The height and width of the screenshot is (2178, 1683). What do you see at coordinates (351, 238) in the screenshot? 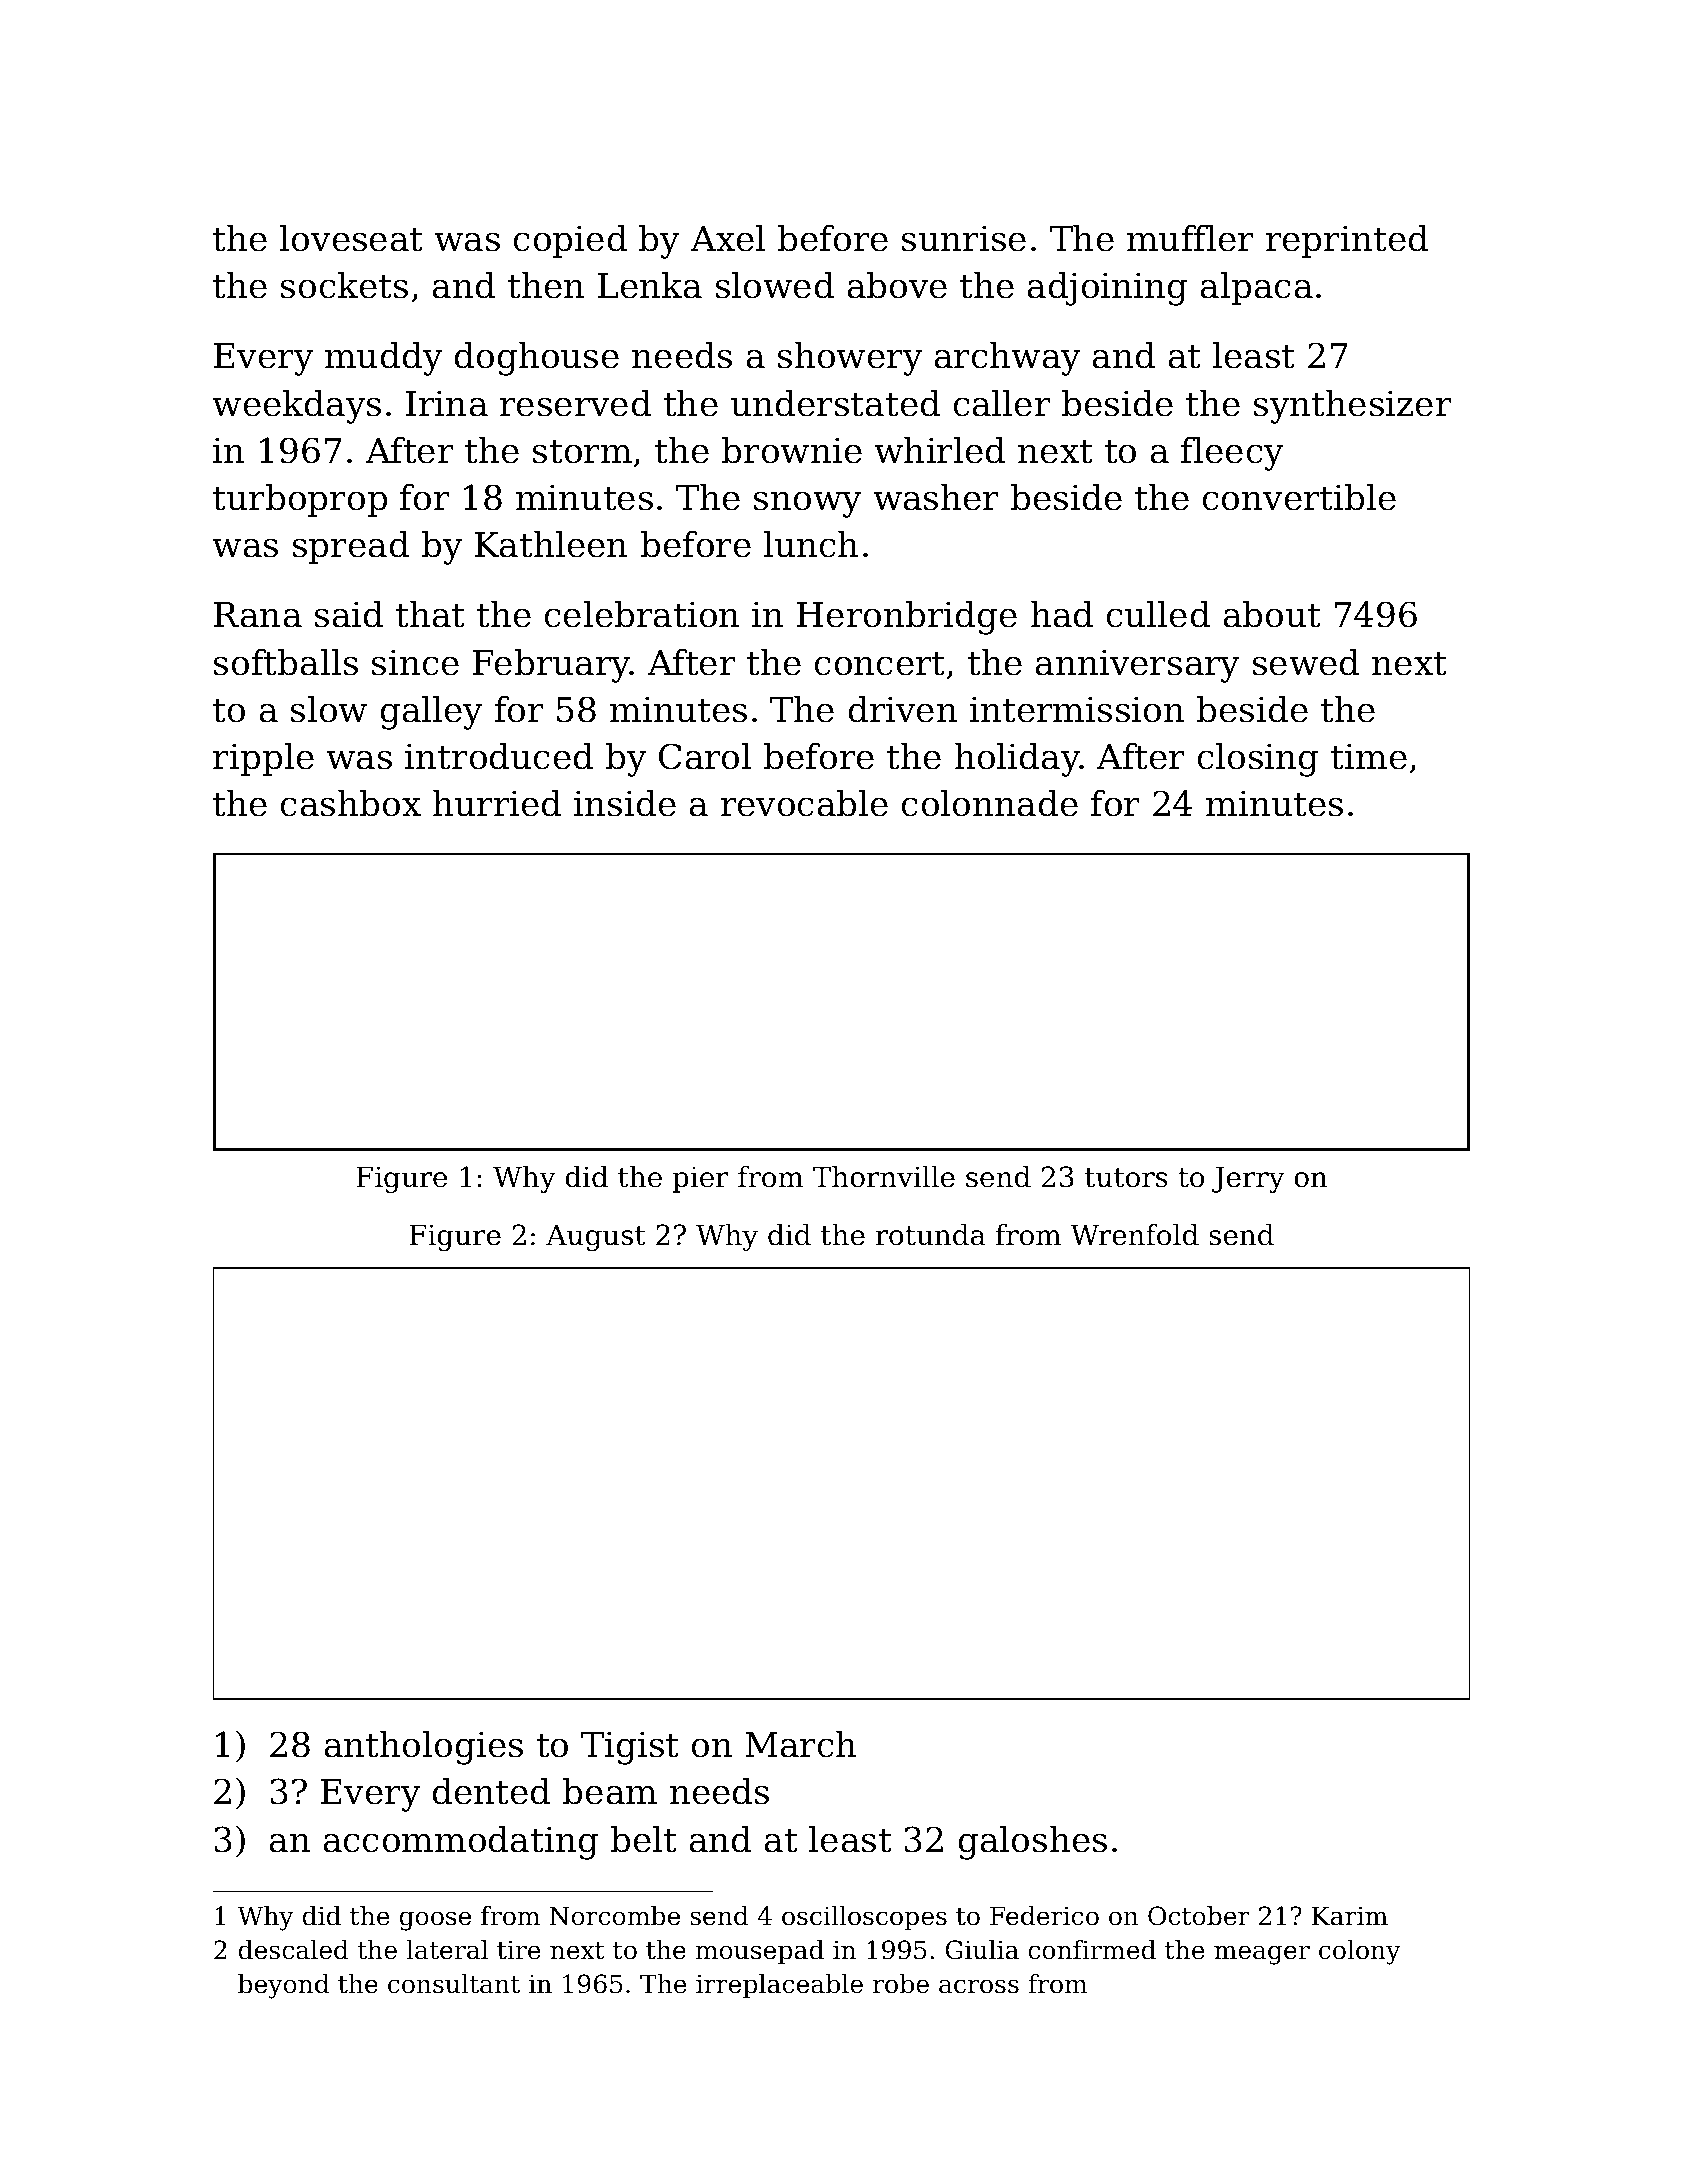
I see `loveseat` at bounding box center [351, 238].
